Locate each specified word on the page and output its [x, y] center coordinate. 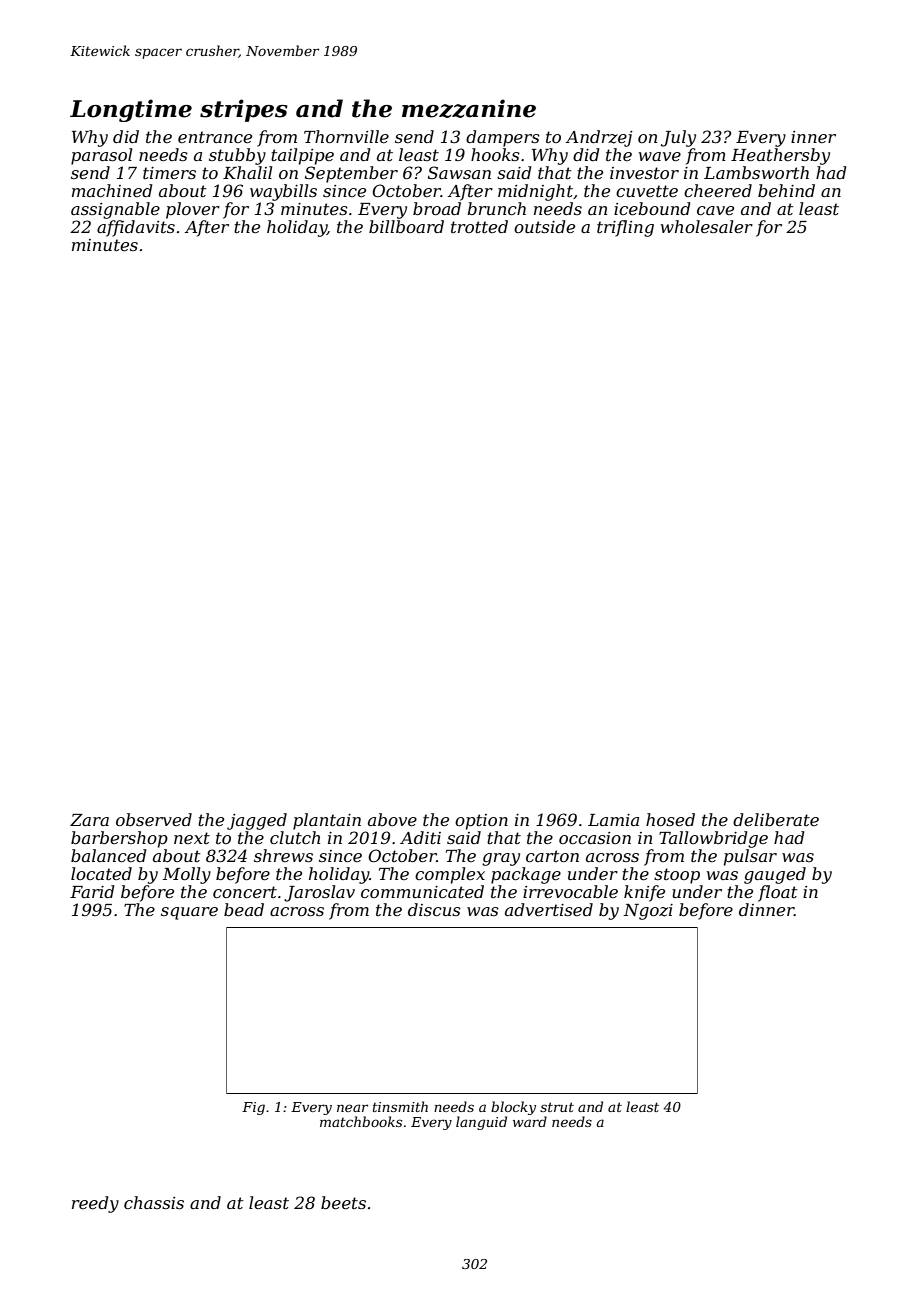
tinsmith [400, 1106]
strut [557, 1107]
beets [343, 1202]
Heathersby [780, 156]
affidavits [136, 228]
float [778, 893]
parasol [101, 156]
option [481, 822]
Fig [253, 1108]
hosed [670, 819]
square [189, 913]
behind [786, 190]
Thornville [346, 136]
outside [544, 226]
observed [154, 819]
